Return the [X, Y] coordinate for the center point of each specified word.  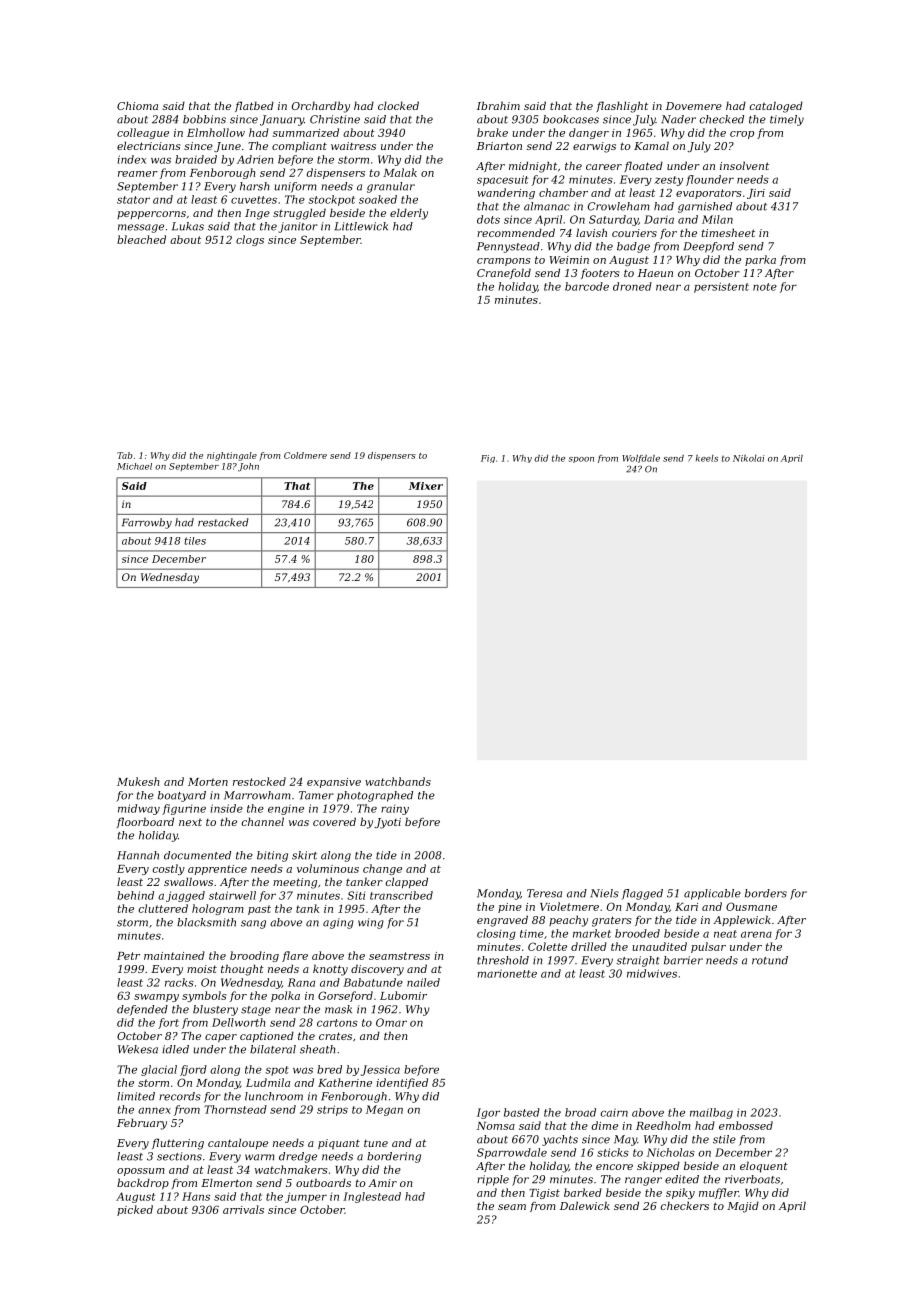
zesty [669, 181]
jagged [185, 896]
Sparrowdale [512, 1153]
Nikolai [748, 458]
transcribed [401, 895]
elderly [409, 214]
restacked [223, 522]
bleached [141, 239]
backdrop [143, 1183]
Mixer [426, 486]
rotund [770, 960]
